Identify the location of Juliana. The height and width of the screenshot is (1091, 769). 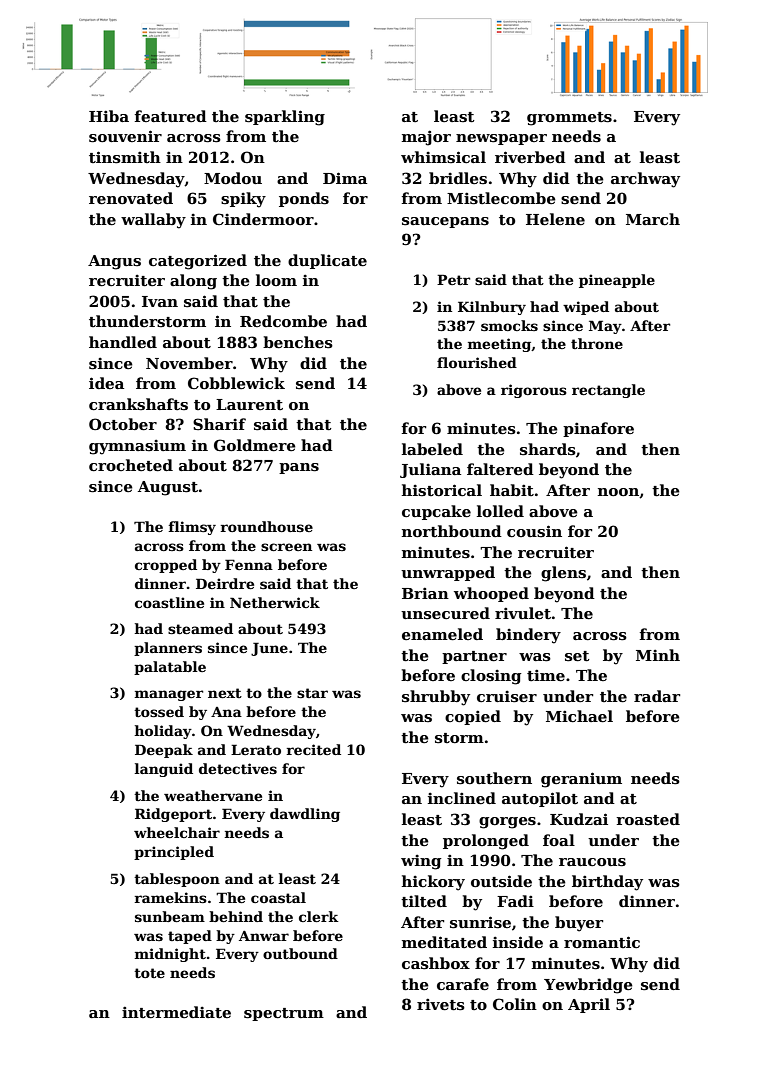
(430, 470).
